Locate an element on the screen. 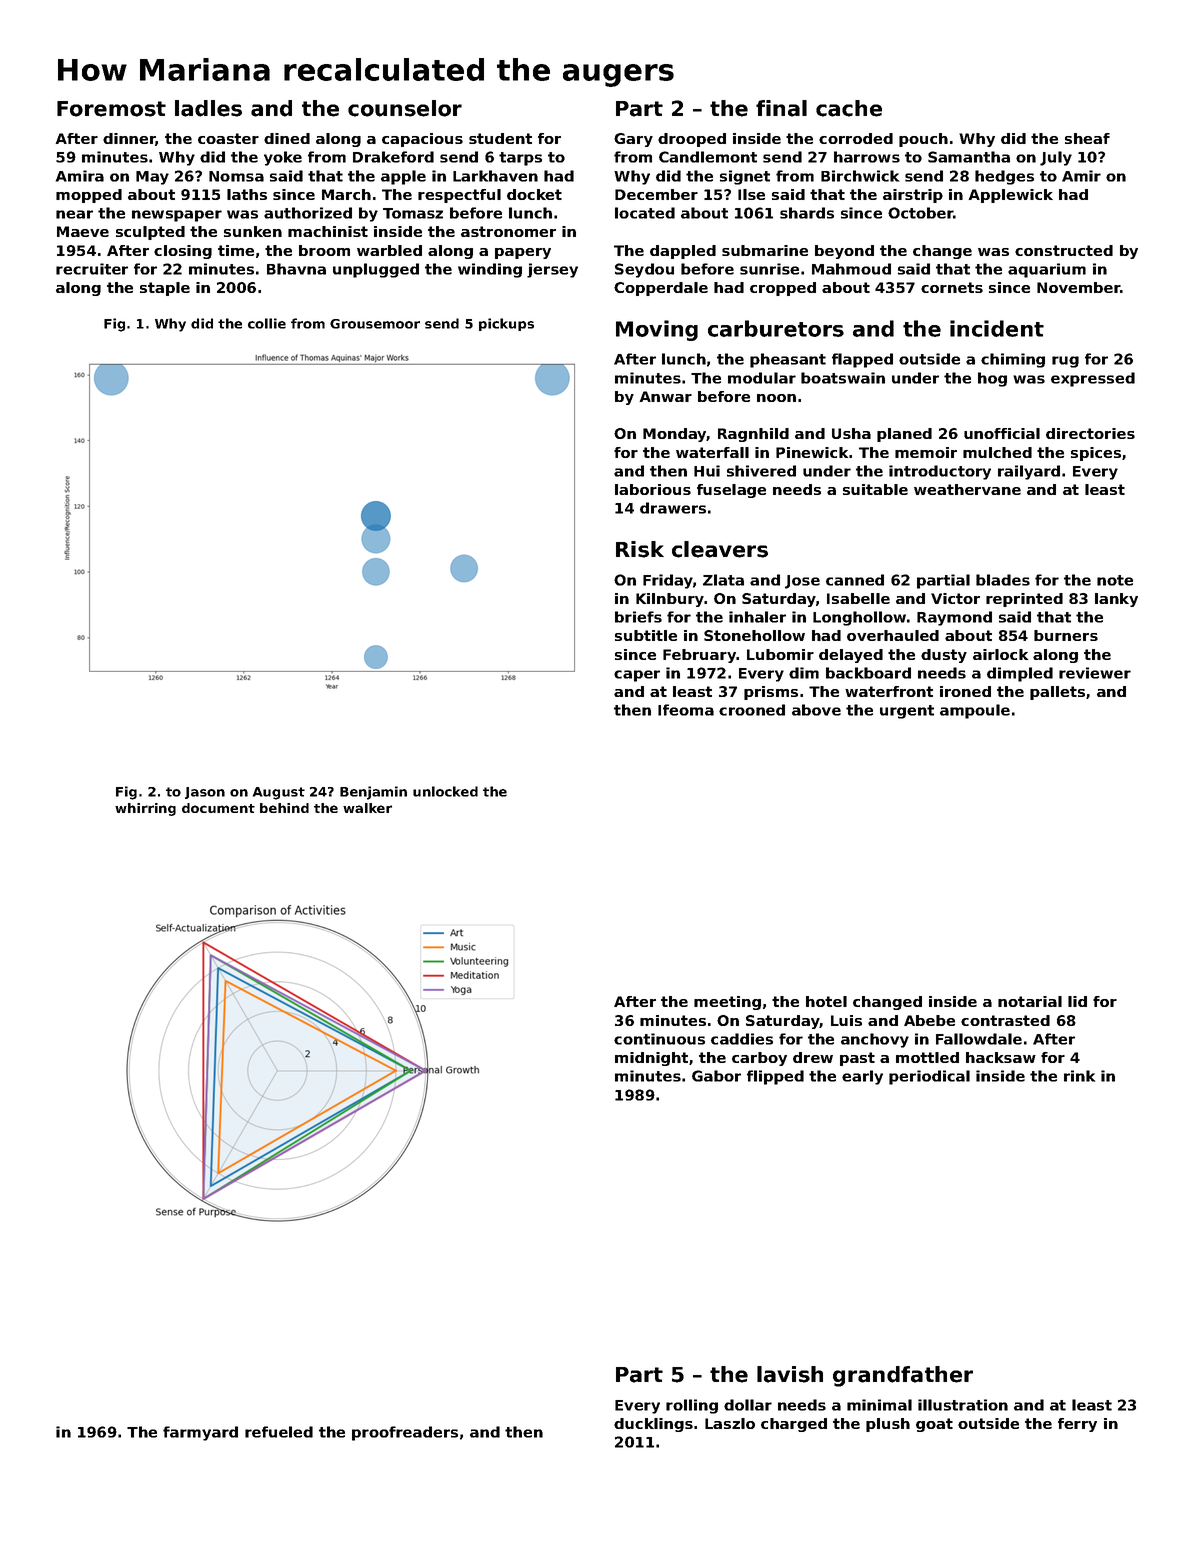 This screenshot has width=1197, height=1549. ladles is located at coordinates (208, 108).
